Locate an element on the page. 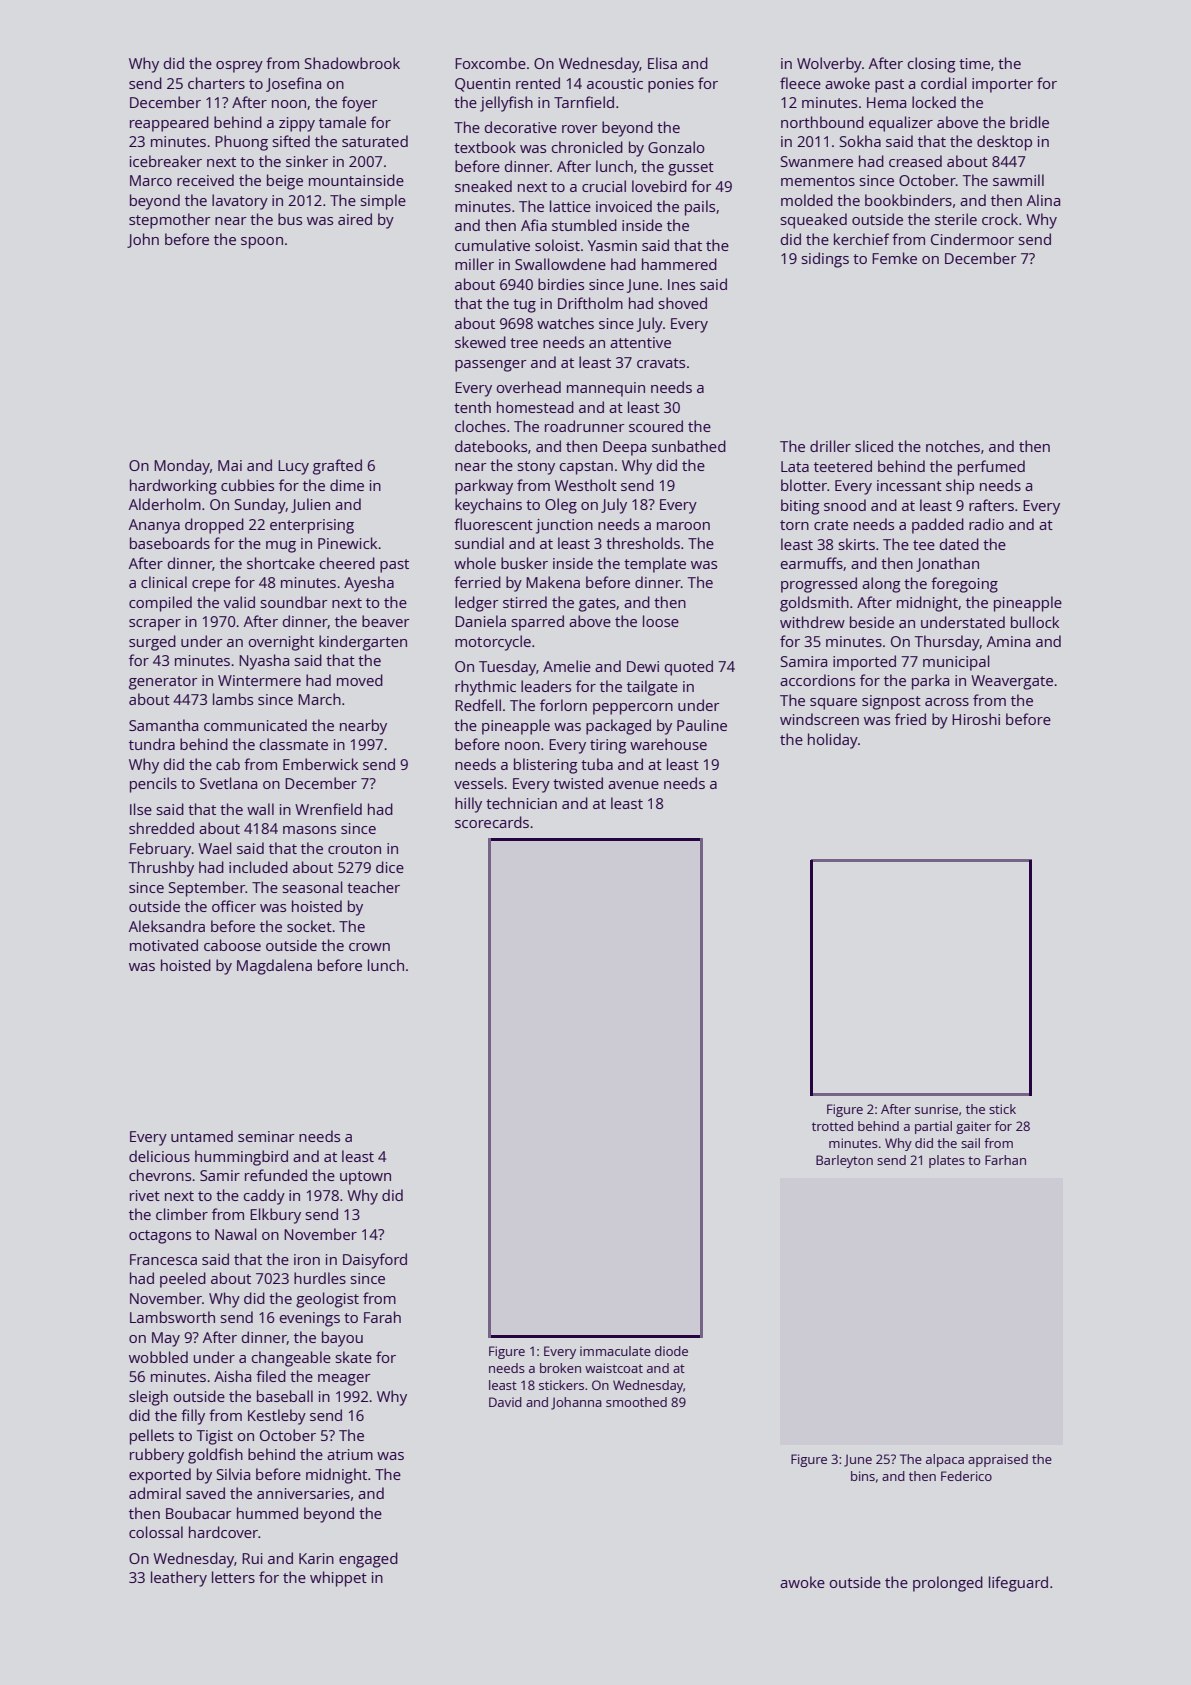  Josefina is located at coordinates (293, 84).
